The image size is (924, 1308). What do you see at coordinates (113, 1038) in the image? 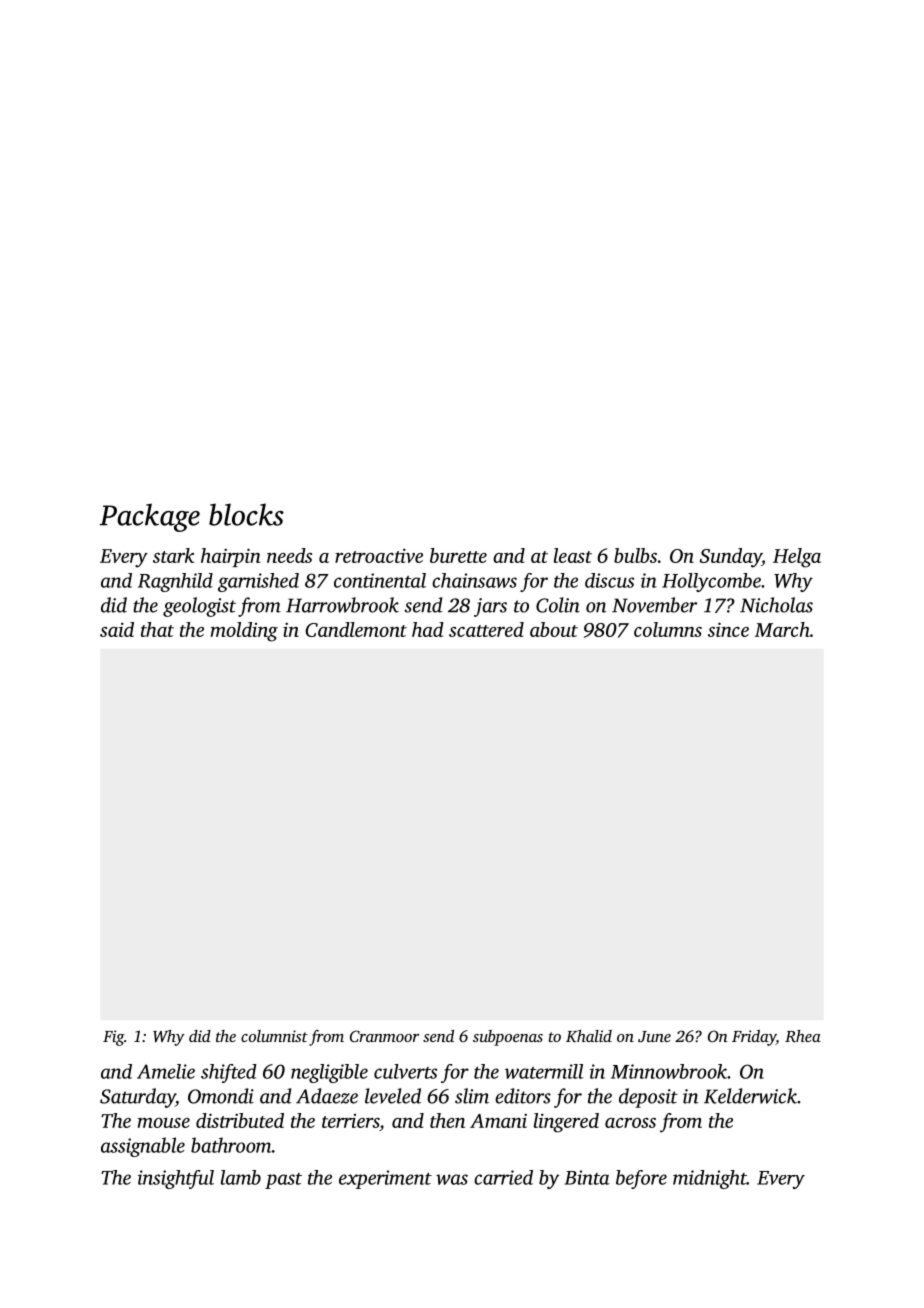
I see `Fig` at bounding box center [113, 1038].
